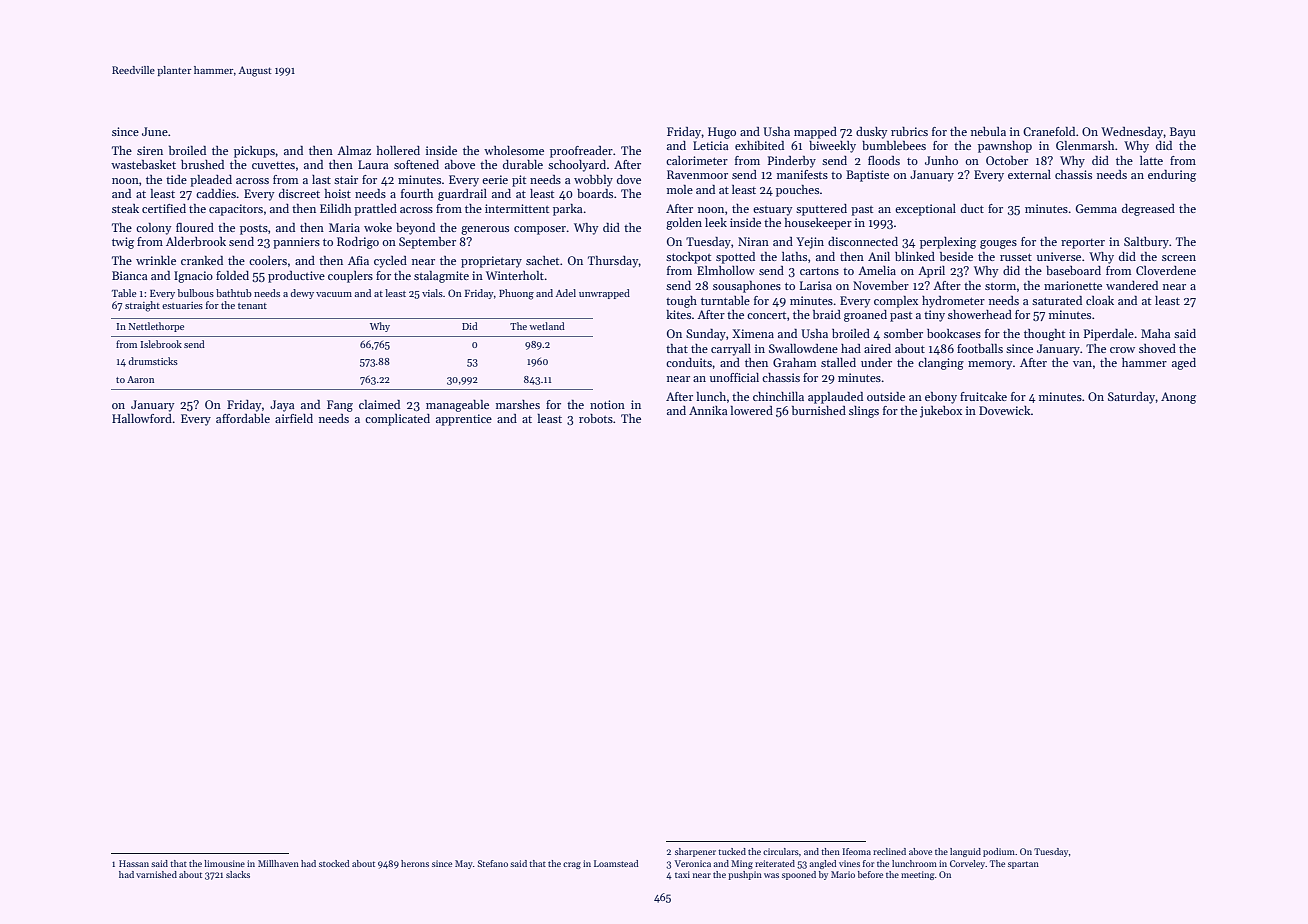 The image size is (1308, 924). What do you see at coordinates (142, 418) in the image?
I see `Hallowford` at bounding box center [142, 418].
